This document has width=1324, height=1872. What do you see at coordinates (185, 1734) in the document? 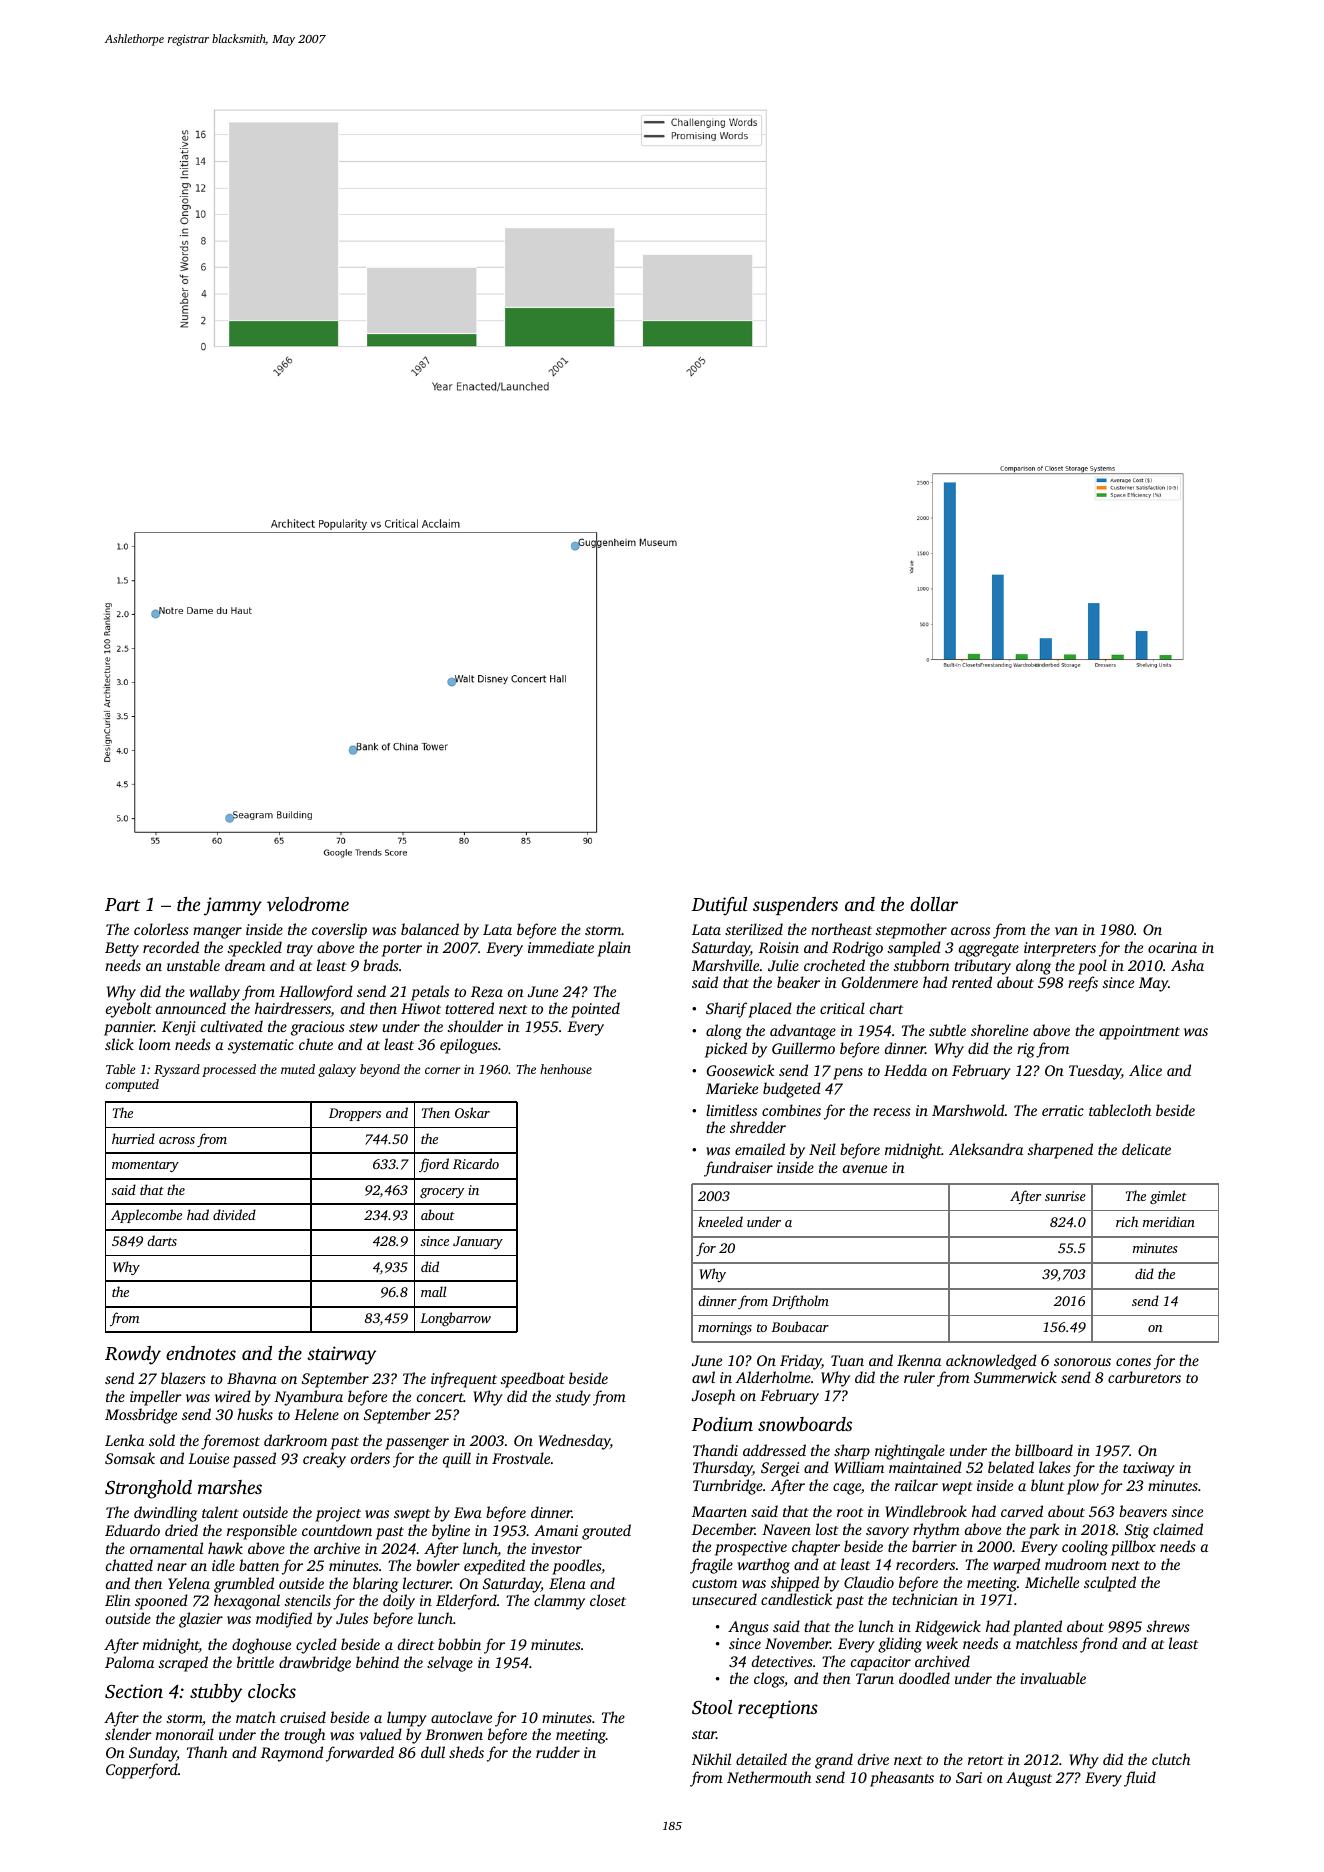
I see `monorail` at bounding box center [185, 1734].
